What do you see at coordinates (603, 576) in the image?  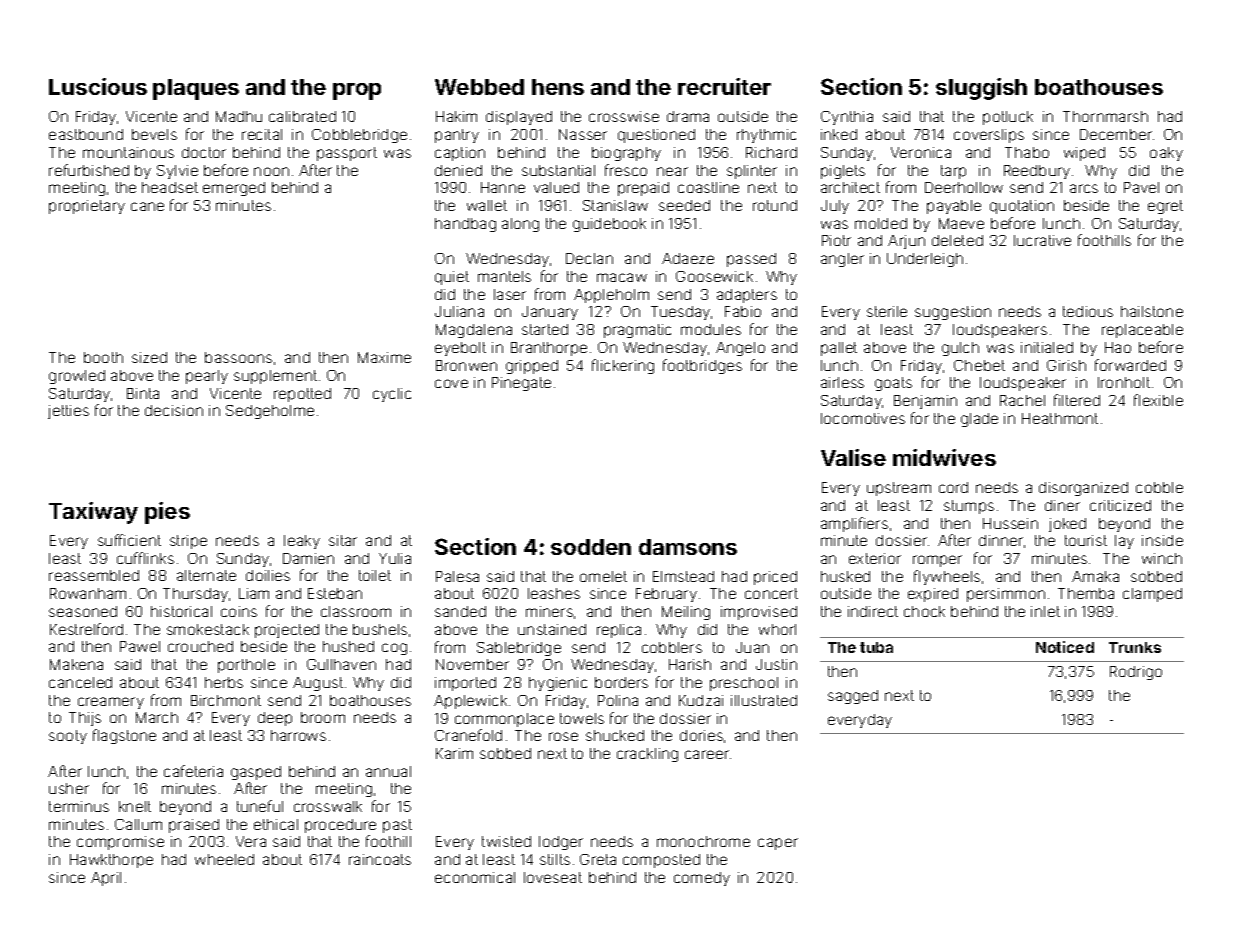 I see `omelet` at bounding box center [603, 576].
